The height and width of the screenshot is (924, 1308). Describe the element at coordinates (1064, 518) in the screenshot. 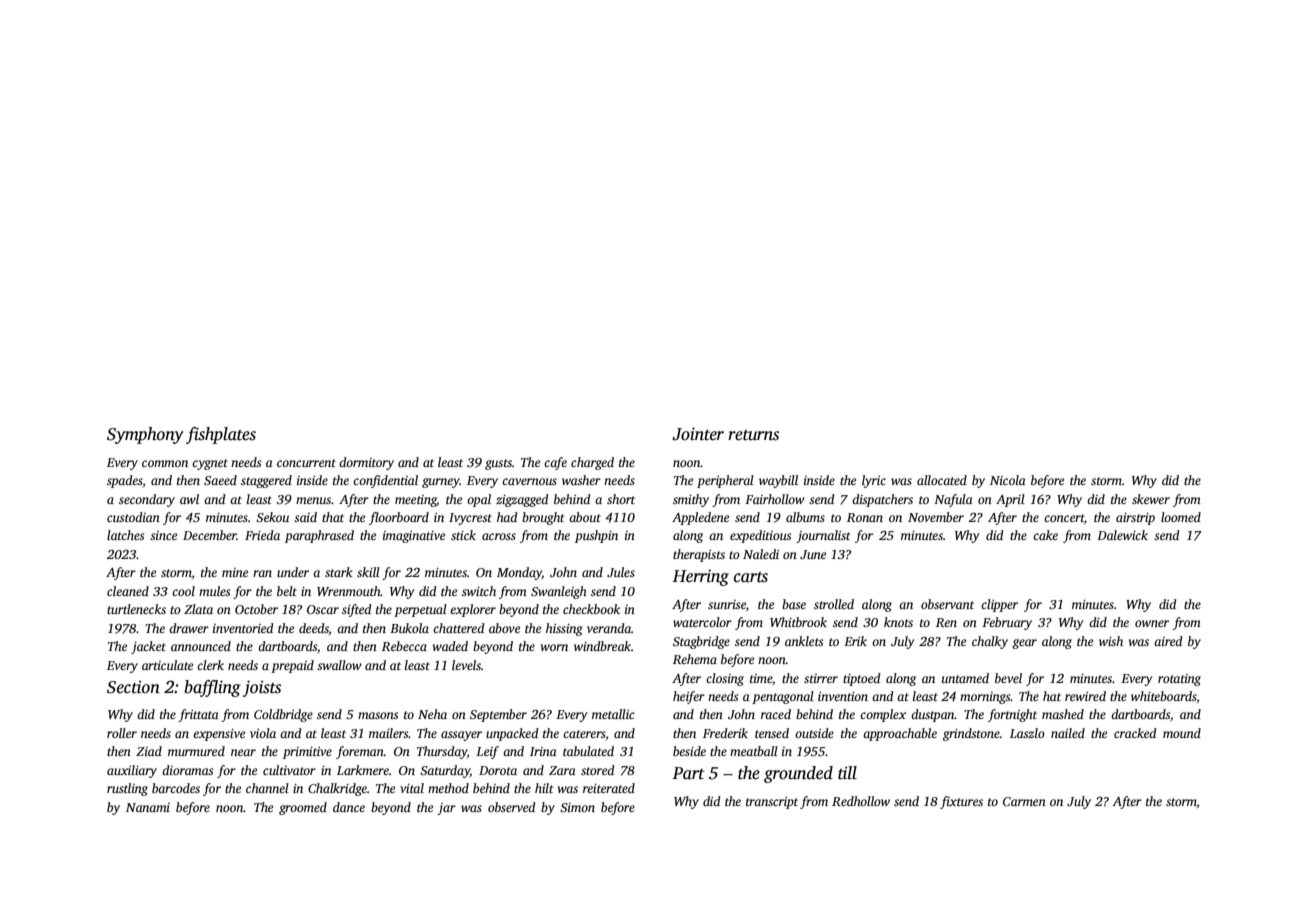

I see `concert` at that location.
